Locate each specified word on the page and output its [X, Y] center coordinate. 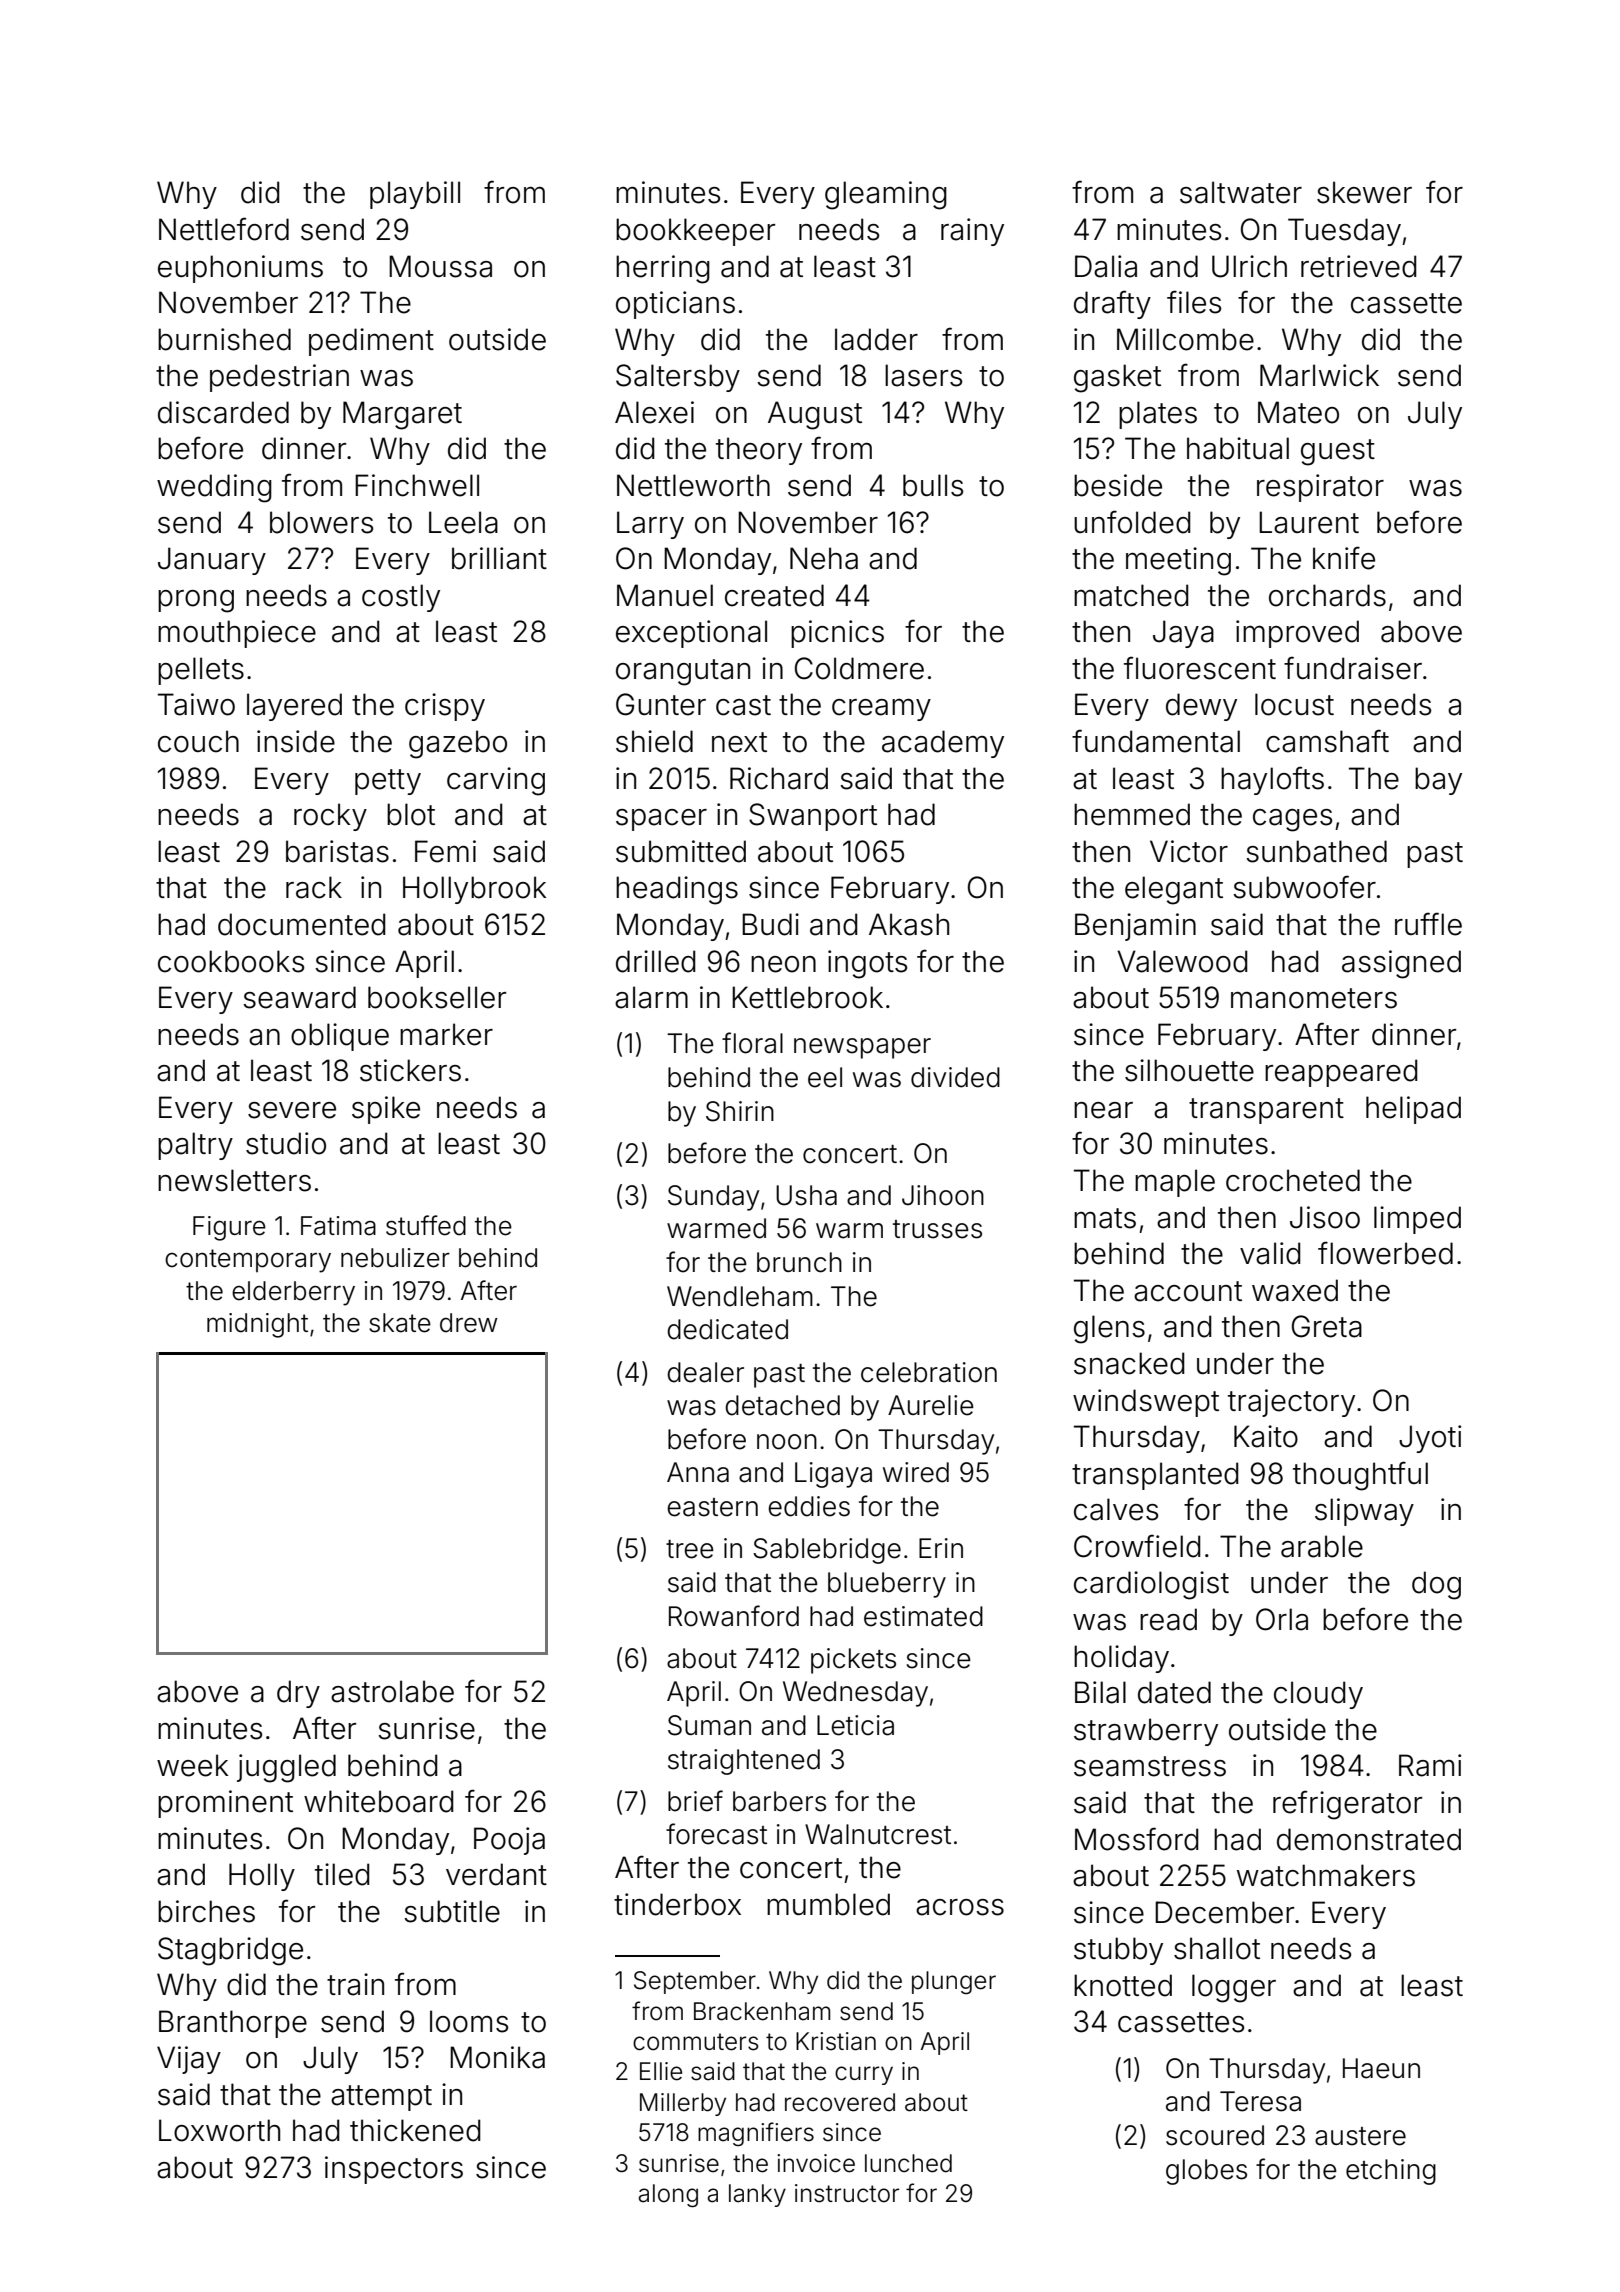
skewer [1364, 192]
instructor [847, 2193]
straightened [744, 1762]
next [739, 742]
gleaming [886, 195]
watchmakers [1326, 1875]
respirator [1320, 488]
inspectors [394, 2170]
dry [298, 1694]
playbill [415, 195]
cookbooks [231, 961]
